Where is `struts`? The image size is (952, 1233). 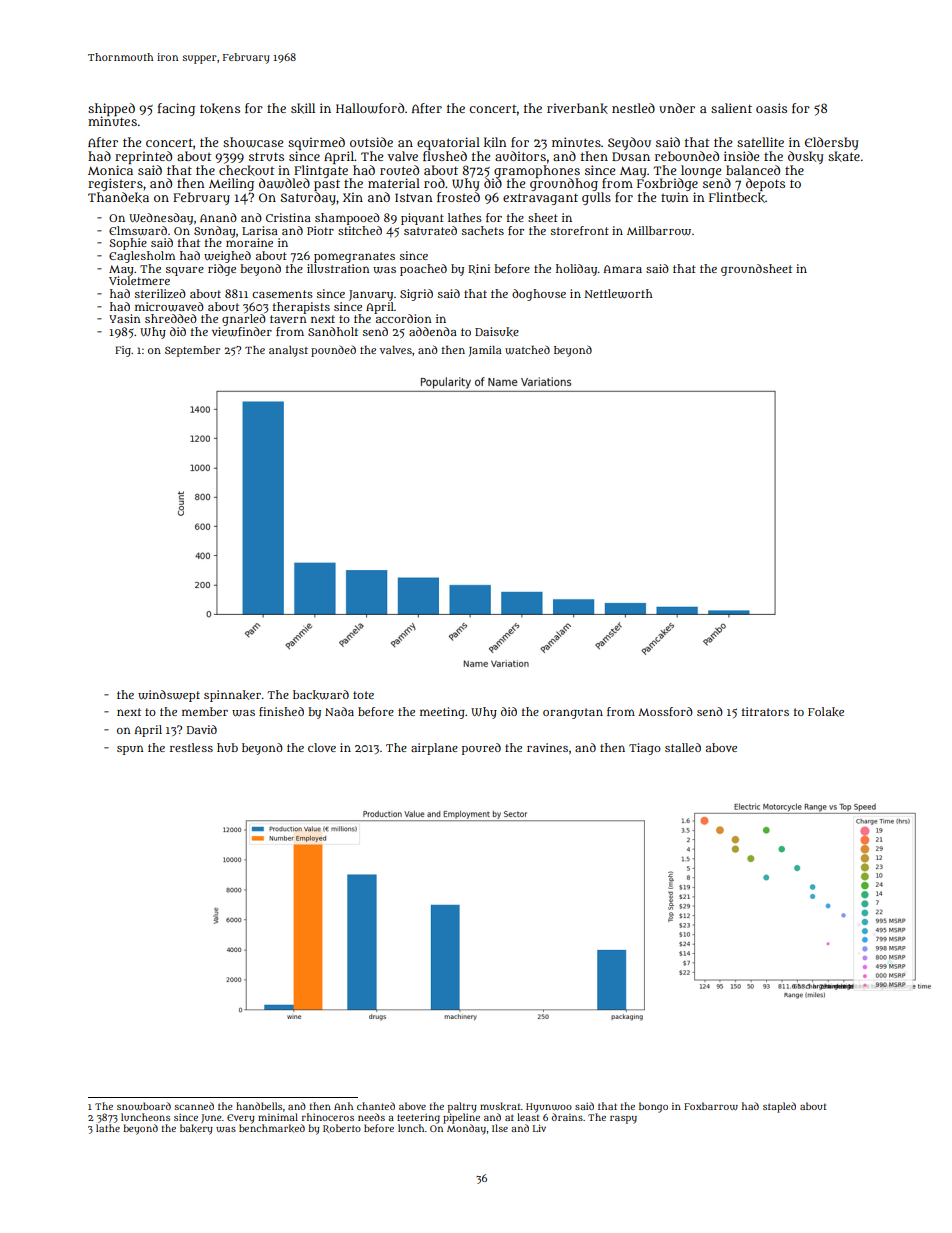 struts is located at coordinates (266, 156).
